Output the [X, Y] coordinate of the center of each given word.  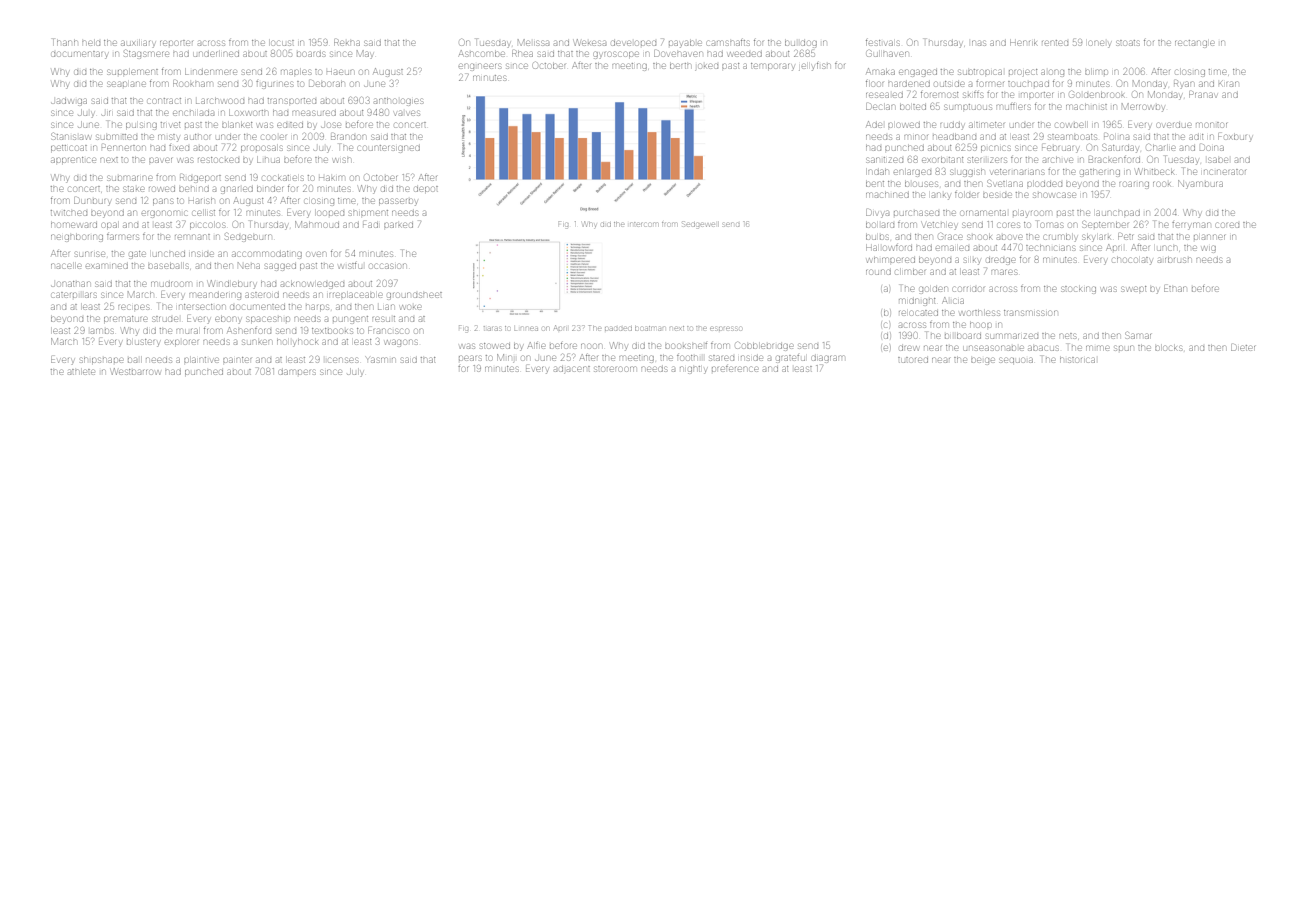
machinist [1086, 107]
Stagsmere [146, 55]
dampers [297, 372]
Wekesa [590, 42]
